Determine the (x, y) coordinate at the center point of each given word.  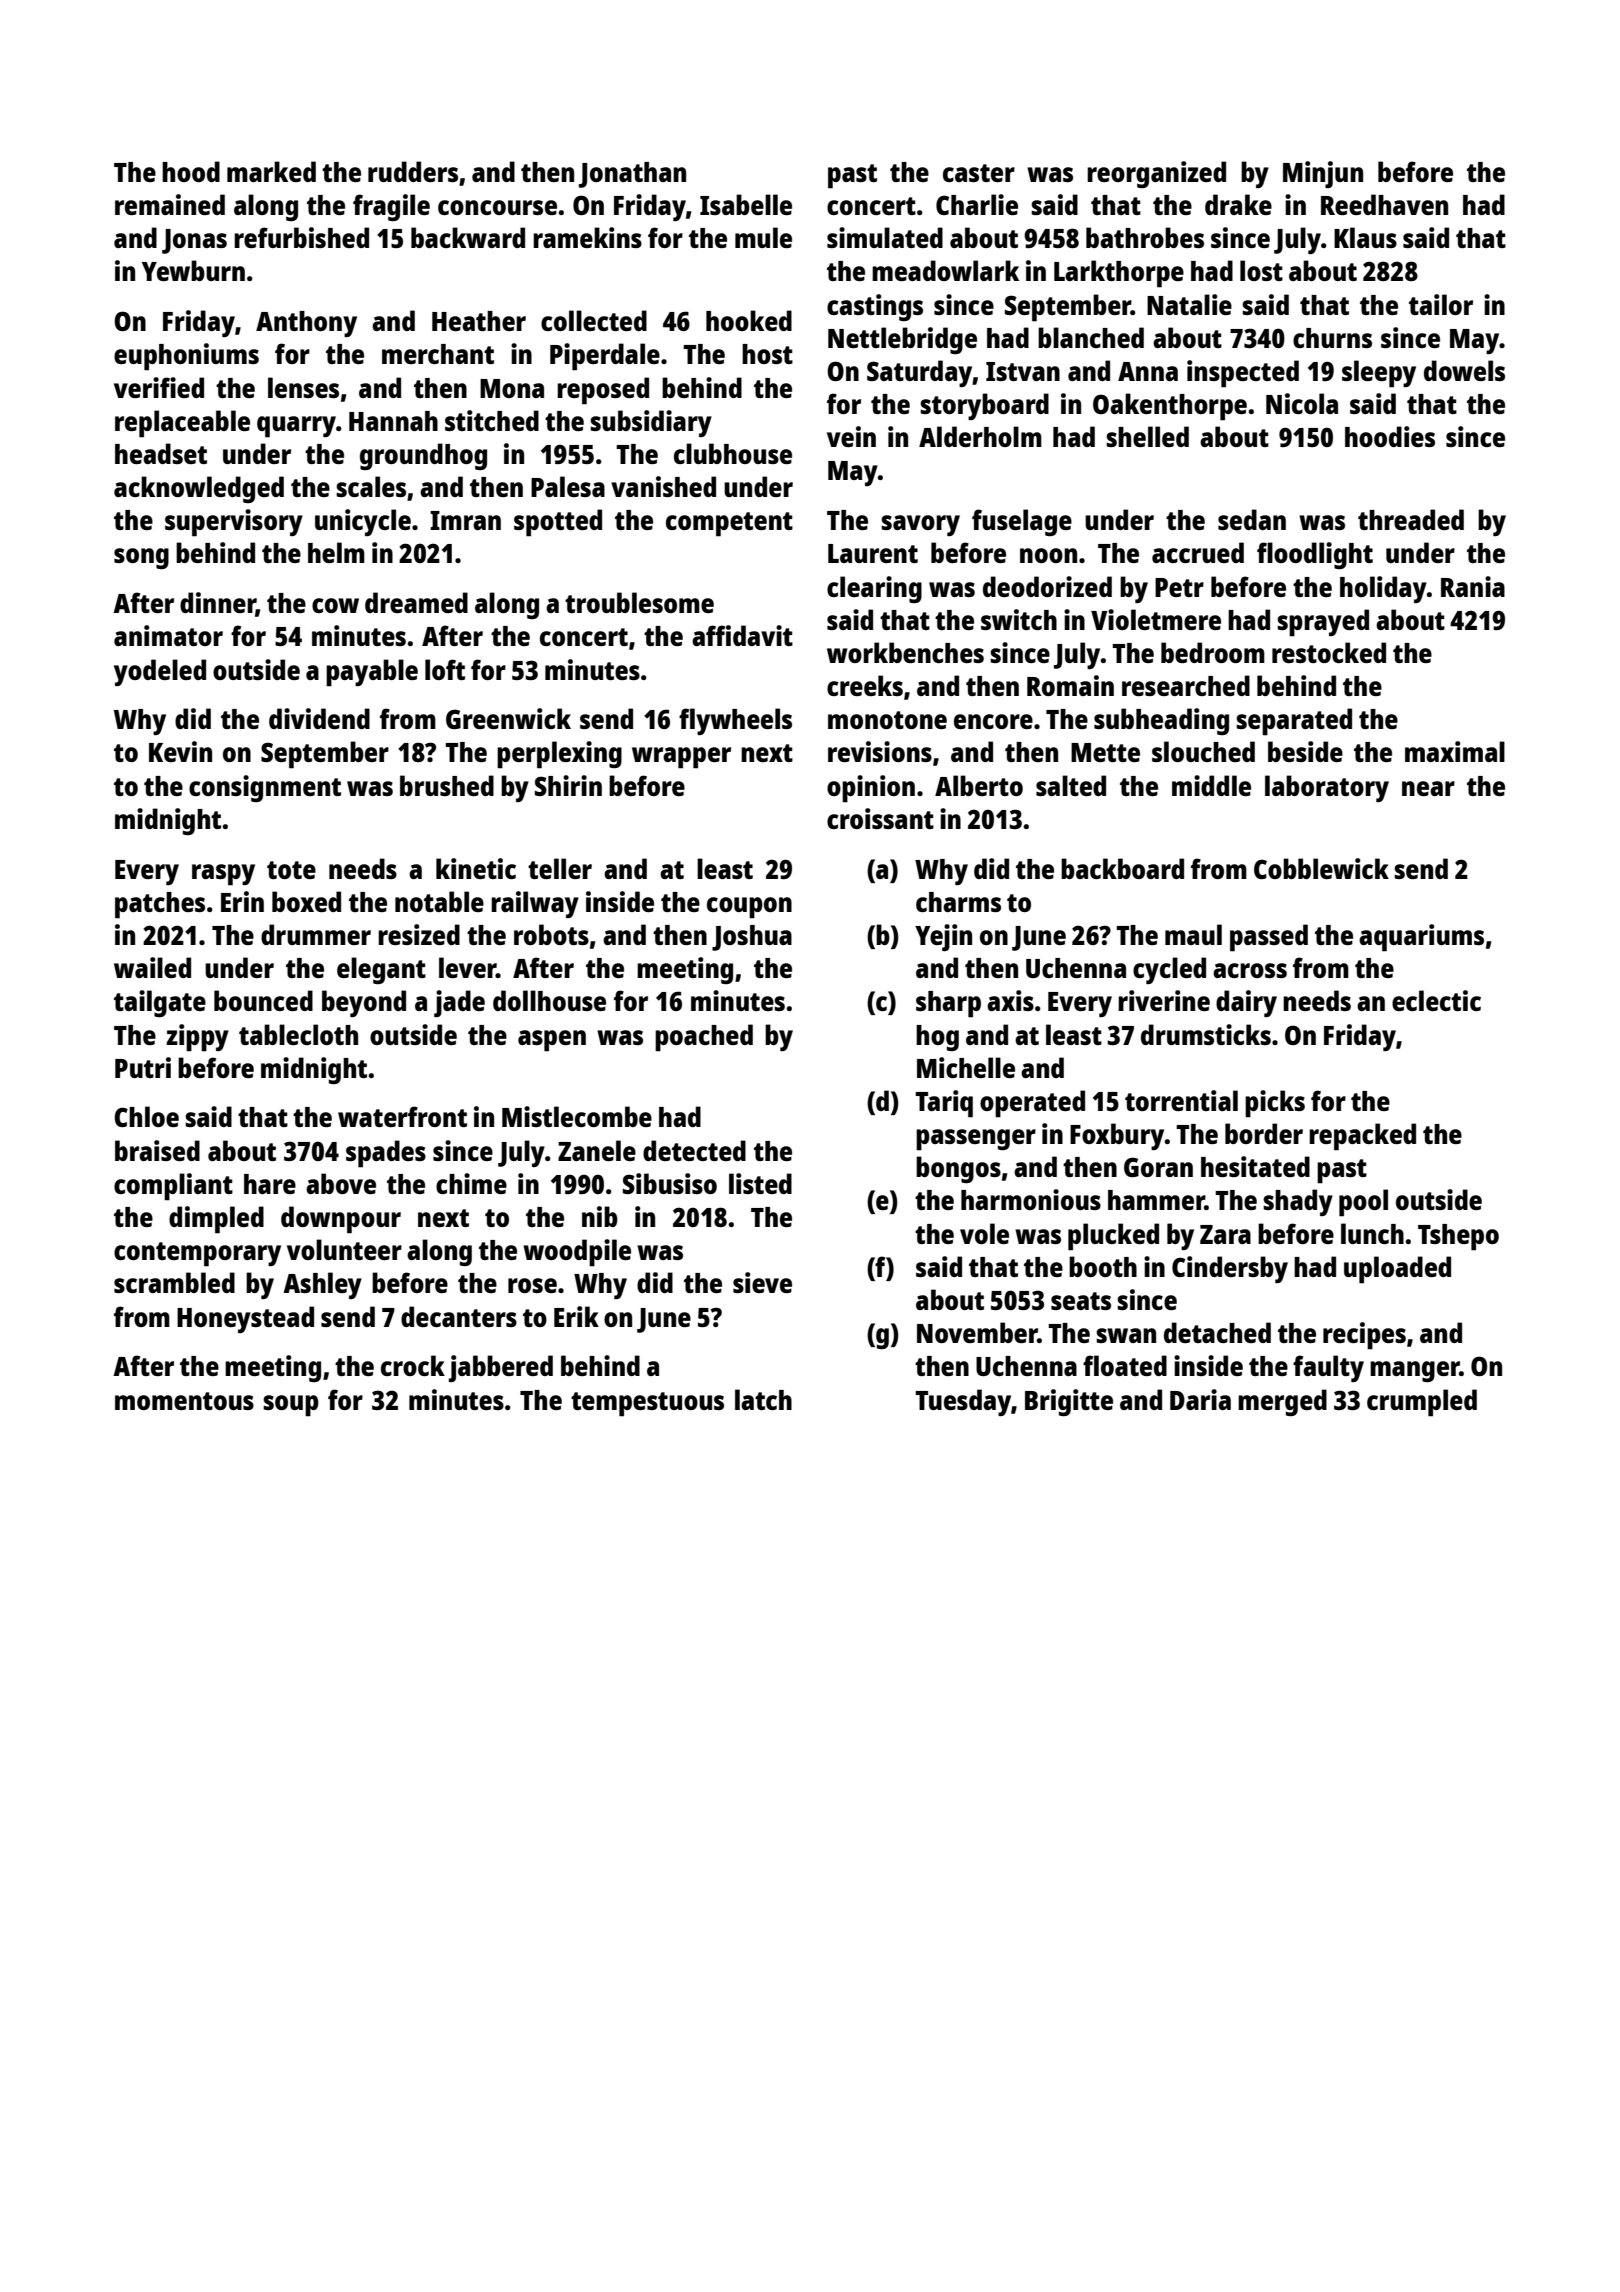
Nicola (1302, 403)
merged (1282, 1402)
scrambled (174, 1282)
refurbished (301, 237)
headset (161, 453)
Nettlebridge (902, 340)
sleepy (1379, 374)
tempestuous (647, 1404)
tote (291, 870)
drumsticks (1206, 1034)
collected (594, 320)
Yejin (943, 937)
